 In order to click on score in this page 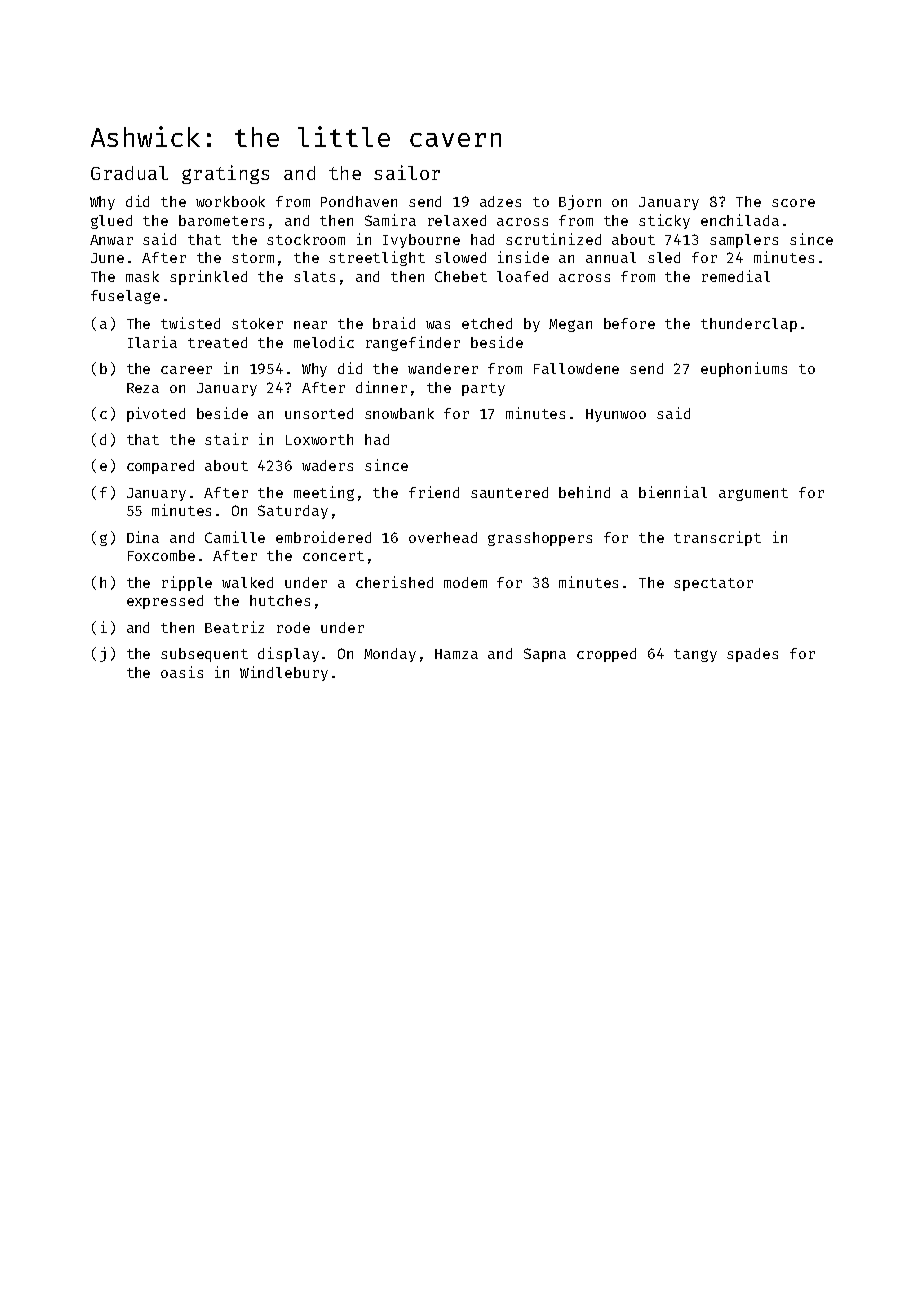, I will do `click(793, 203)`.
